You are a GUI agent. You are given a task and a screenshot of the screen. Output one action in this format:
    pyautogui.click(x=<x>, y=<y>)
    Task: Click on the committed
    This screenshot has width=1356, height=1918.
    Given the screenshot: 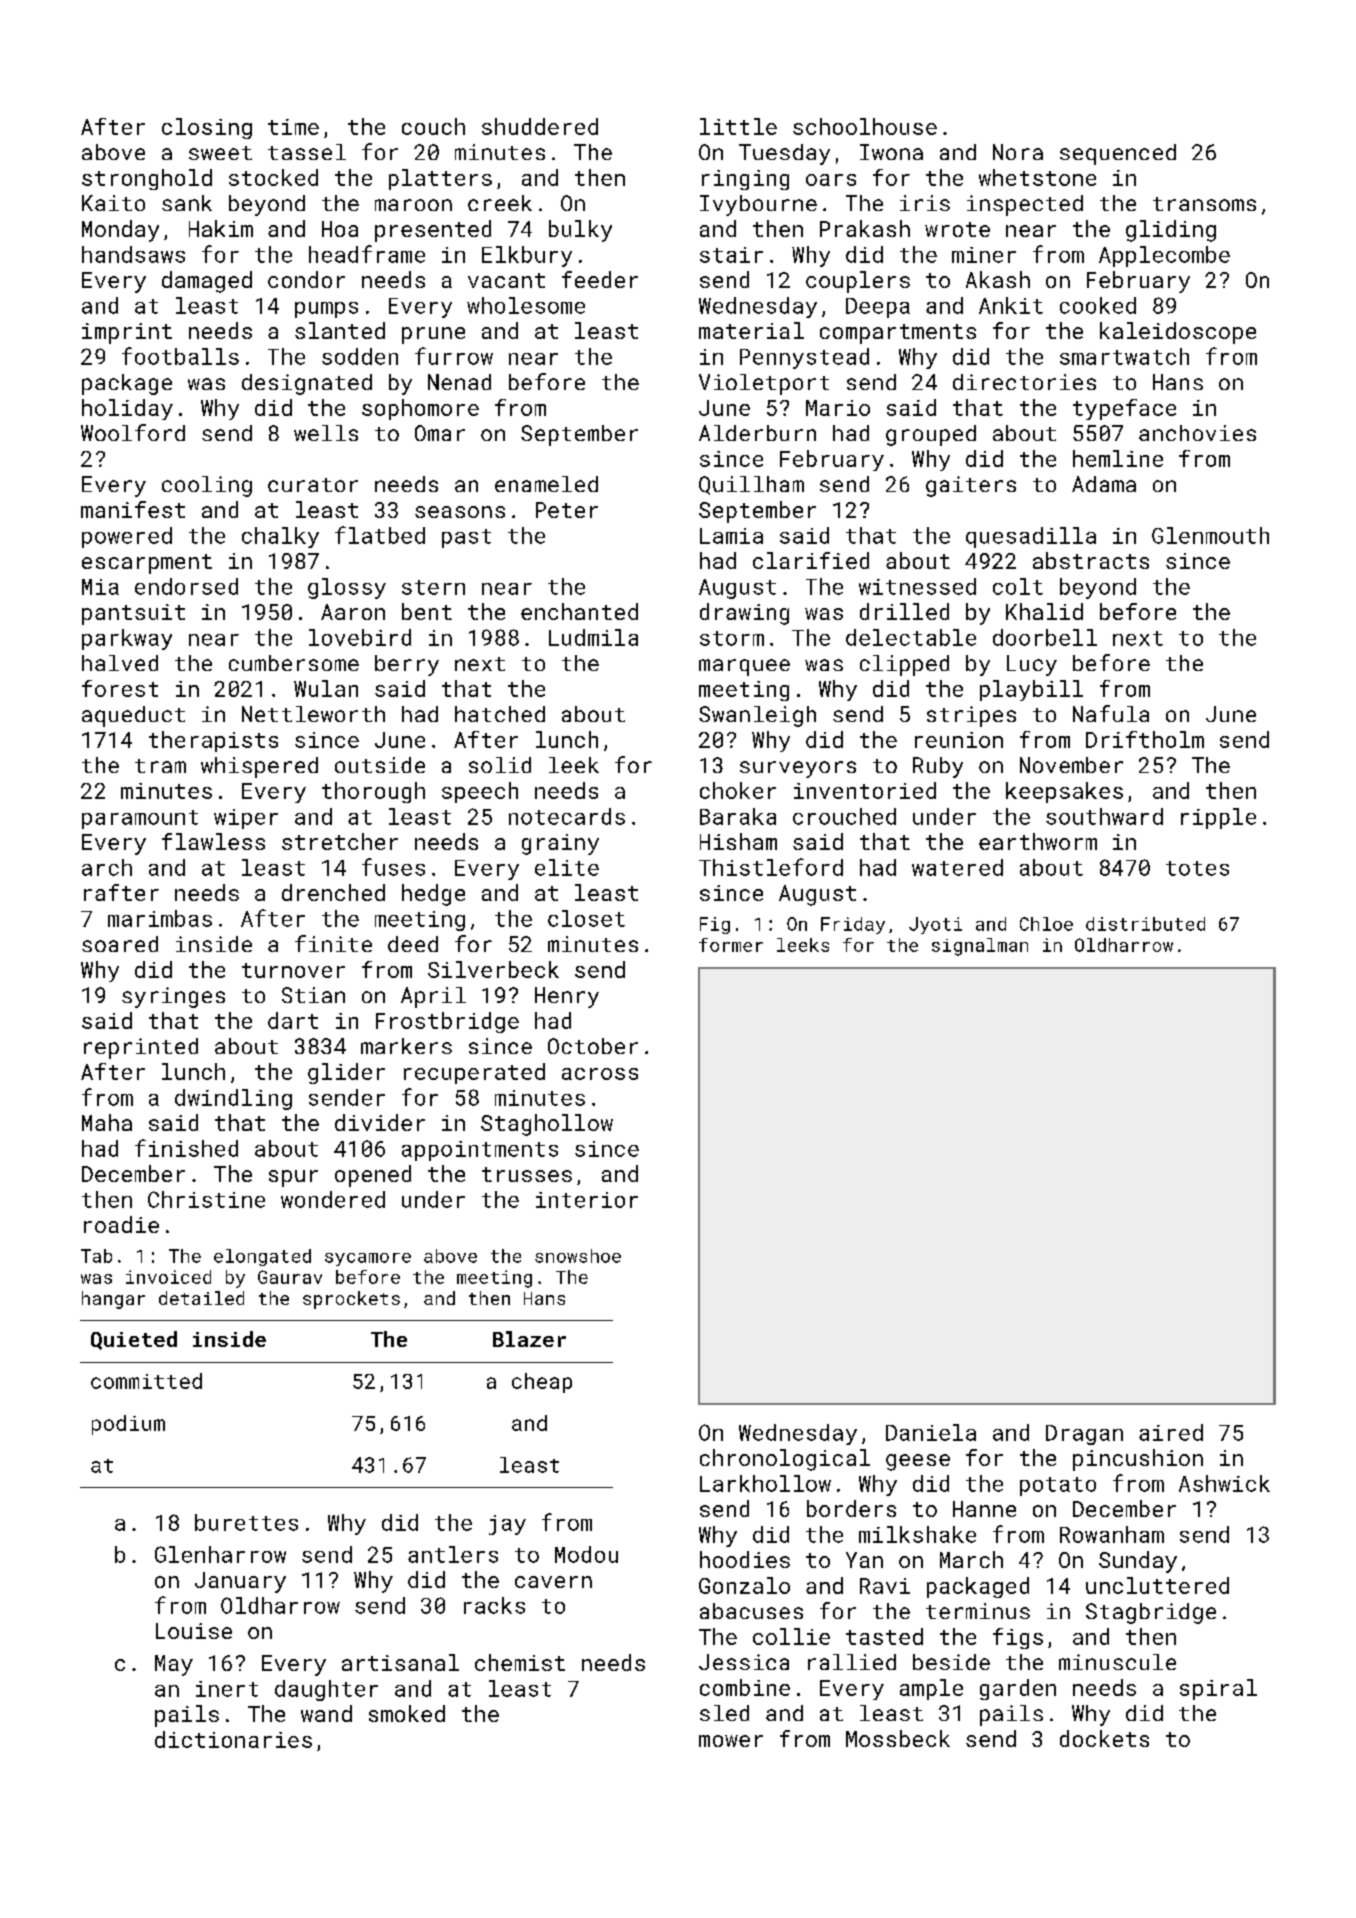 What is the action you would take?
    pyautogui.click(x=146, y=1381)
